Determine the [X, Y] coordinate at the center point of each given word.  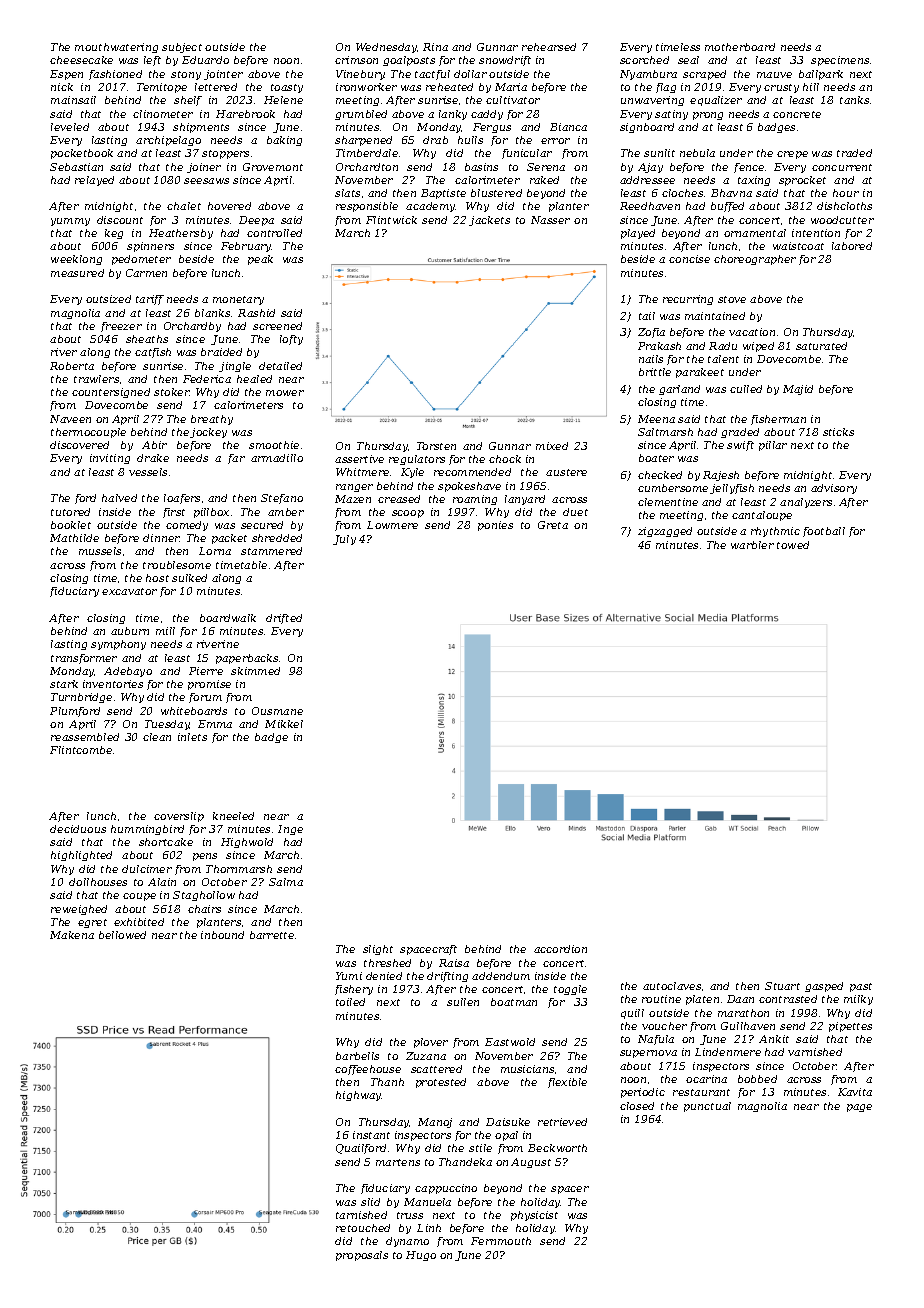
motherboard [740, 47]
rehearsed [549, 47]
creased [399, 499]
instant [371, 1135]
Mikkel [284, 724]
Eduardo [205, 60]
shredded [277, 538]
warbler [752, 545]
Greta [553, 525]
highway [359, 1096]
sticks [838, 432]
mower [285, 393]
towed [793, 545]
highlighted [81, 856]
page [859, 1108]
